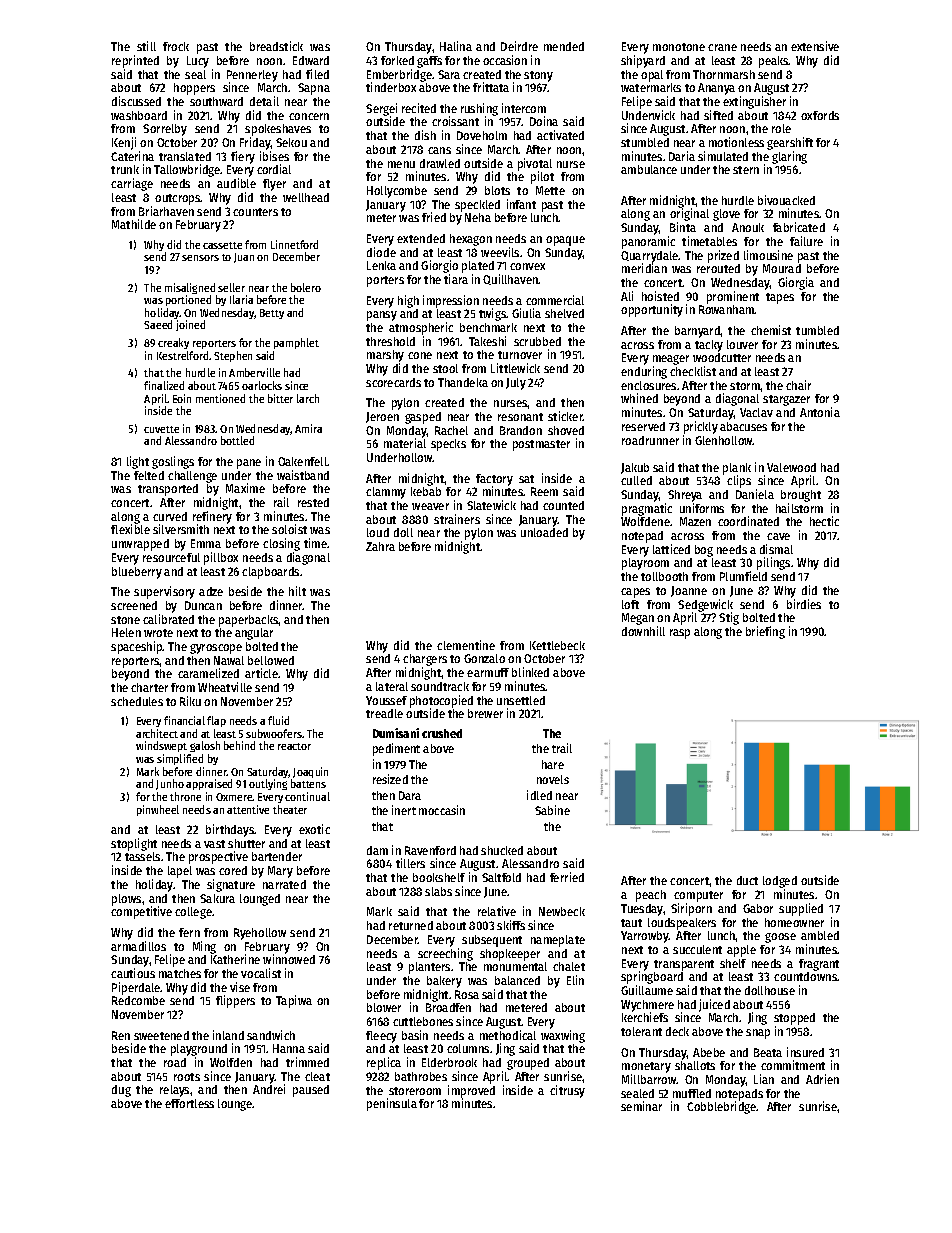  What do you see at coordinates (149, 475) in the screenshot?
I see `felted` at bounding box center [149, 475].
